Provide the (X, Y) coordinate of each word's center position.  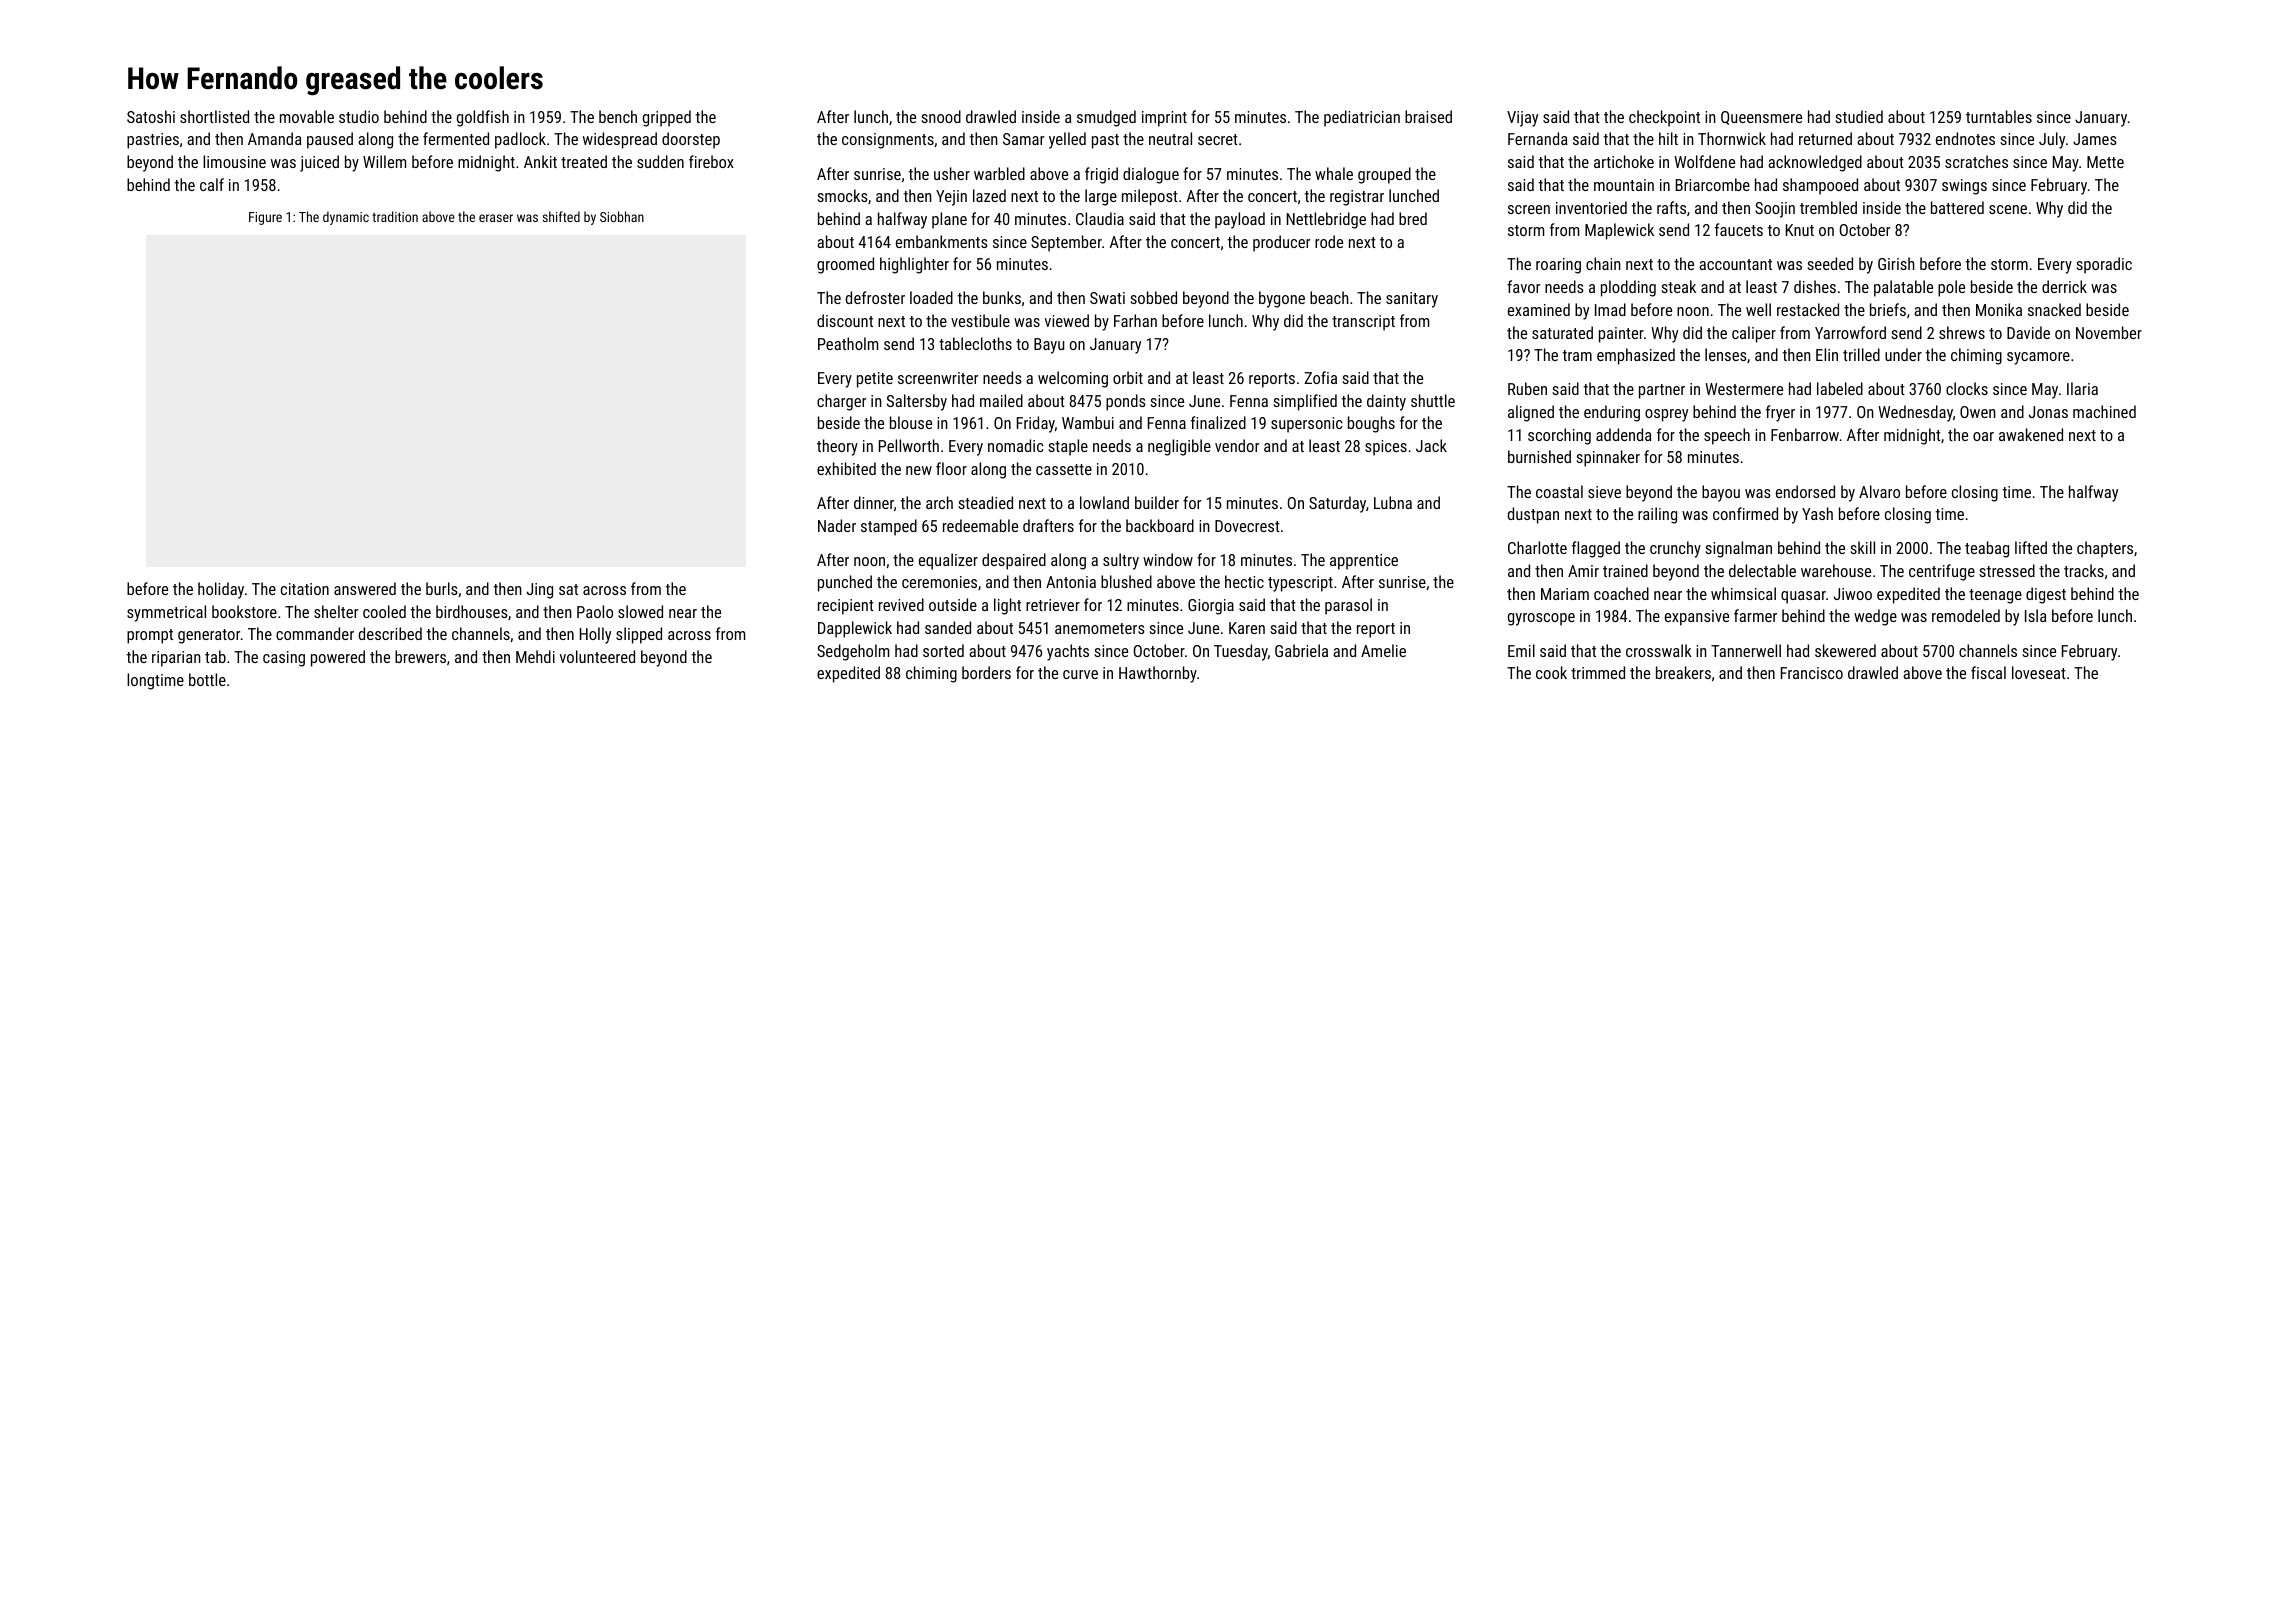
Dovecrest (1247, 526)
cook (1551, 672)
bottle (207, 679)
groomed (845, 265)
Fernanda (1538, 138)
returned (1825, 138)
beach (1329, 297)
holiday (221, 590)
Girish (1896, 263)
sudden (660, 161)
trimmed (1598, 672)
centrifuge (1942, 572)
